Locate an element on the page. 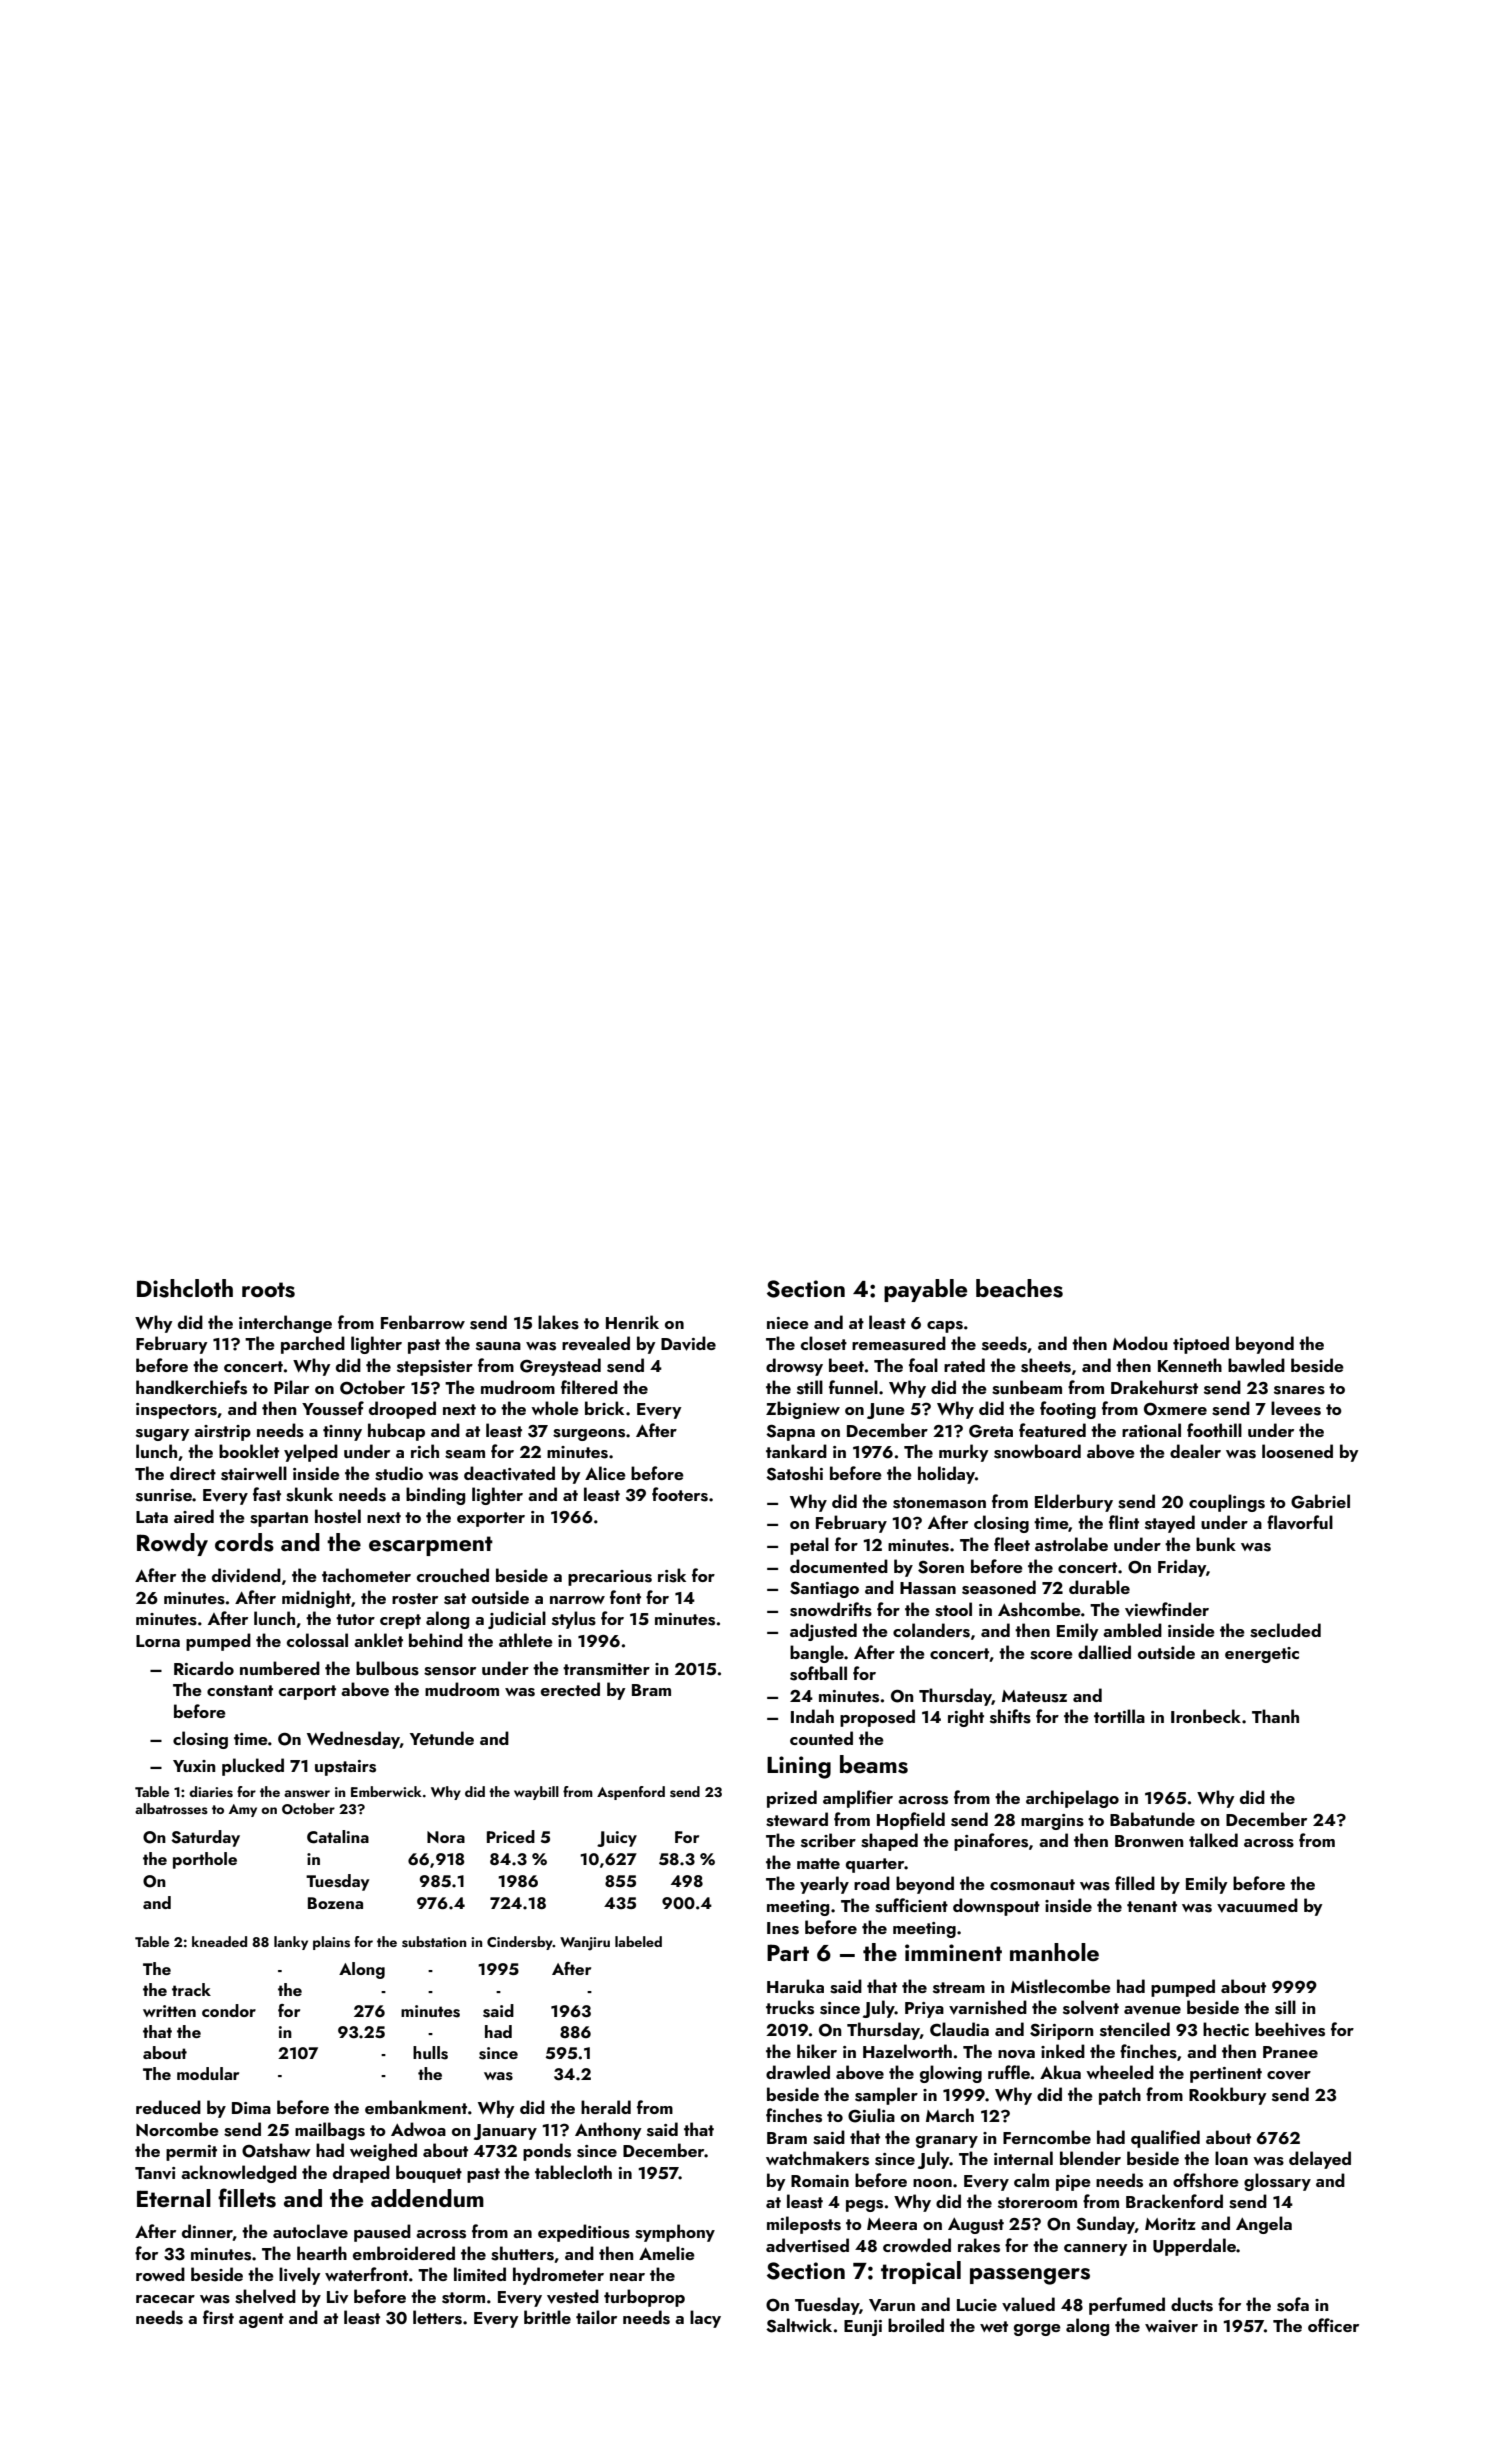 The width and height of the image is (1496, 2464). modular is located at coordinates (208, 2073).
